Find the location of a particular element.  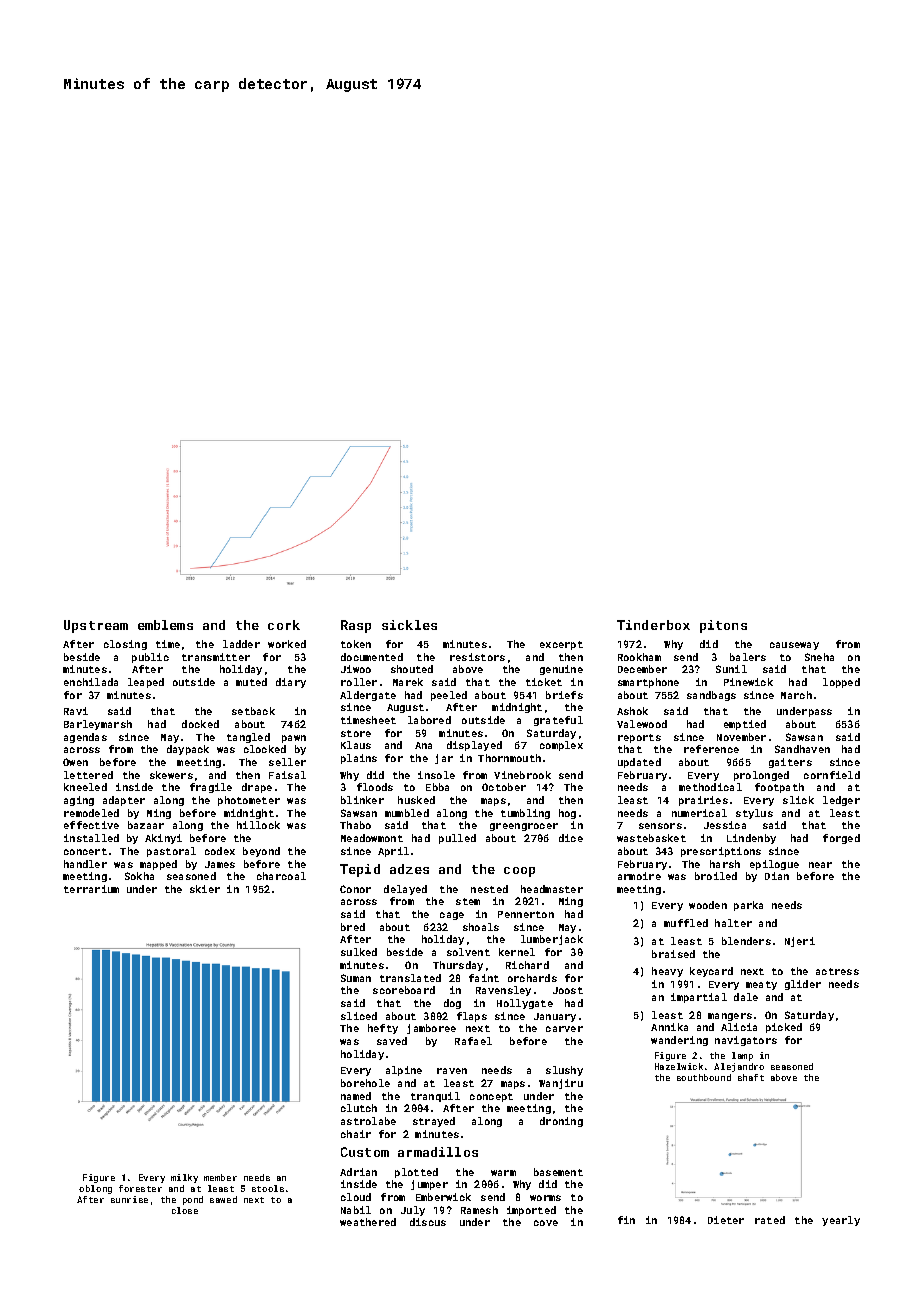

broiled is located at coordinates (716, 876).
